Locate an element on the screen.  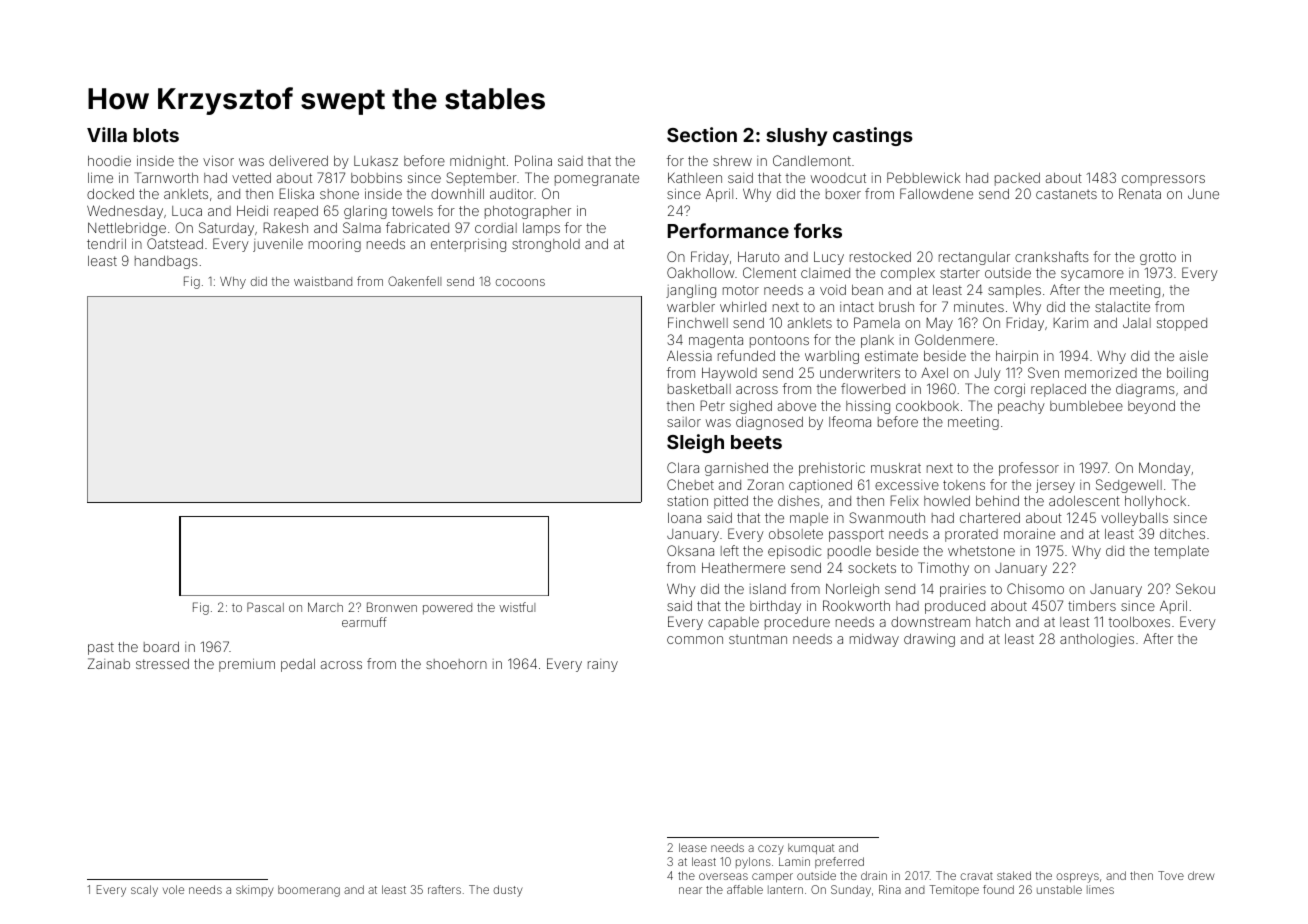
Zainab is located at coordinates (109, 663).
